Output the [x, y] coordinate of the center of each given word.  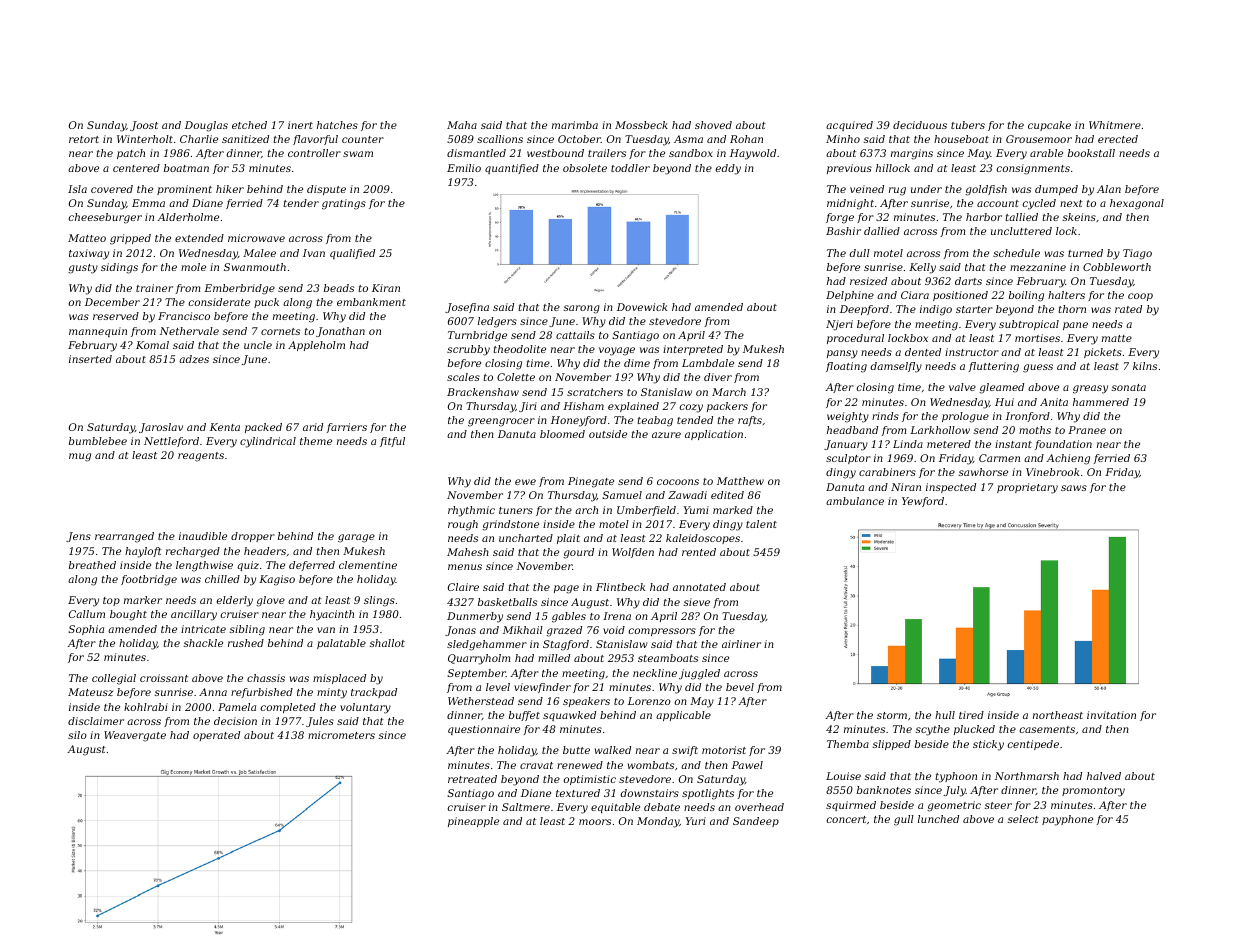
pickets [1103, 353]
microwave [256, 238]
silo [77, 735]
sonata [1129, 387]
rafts [750, 421]
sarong [582, 309]
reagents [201, 457]
